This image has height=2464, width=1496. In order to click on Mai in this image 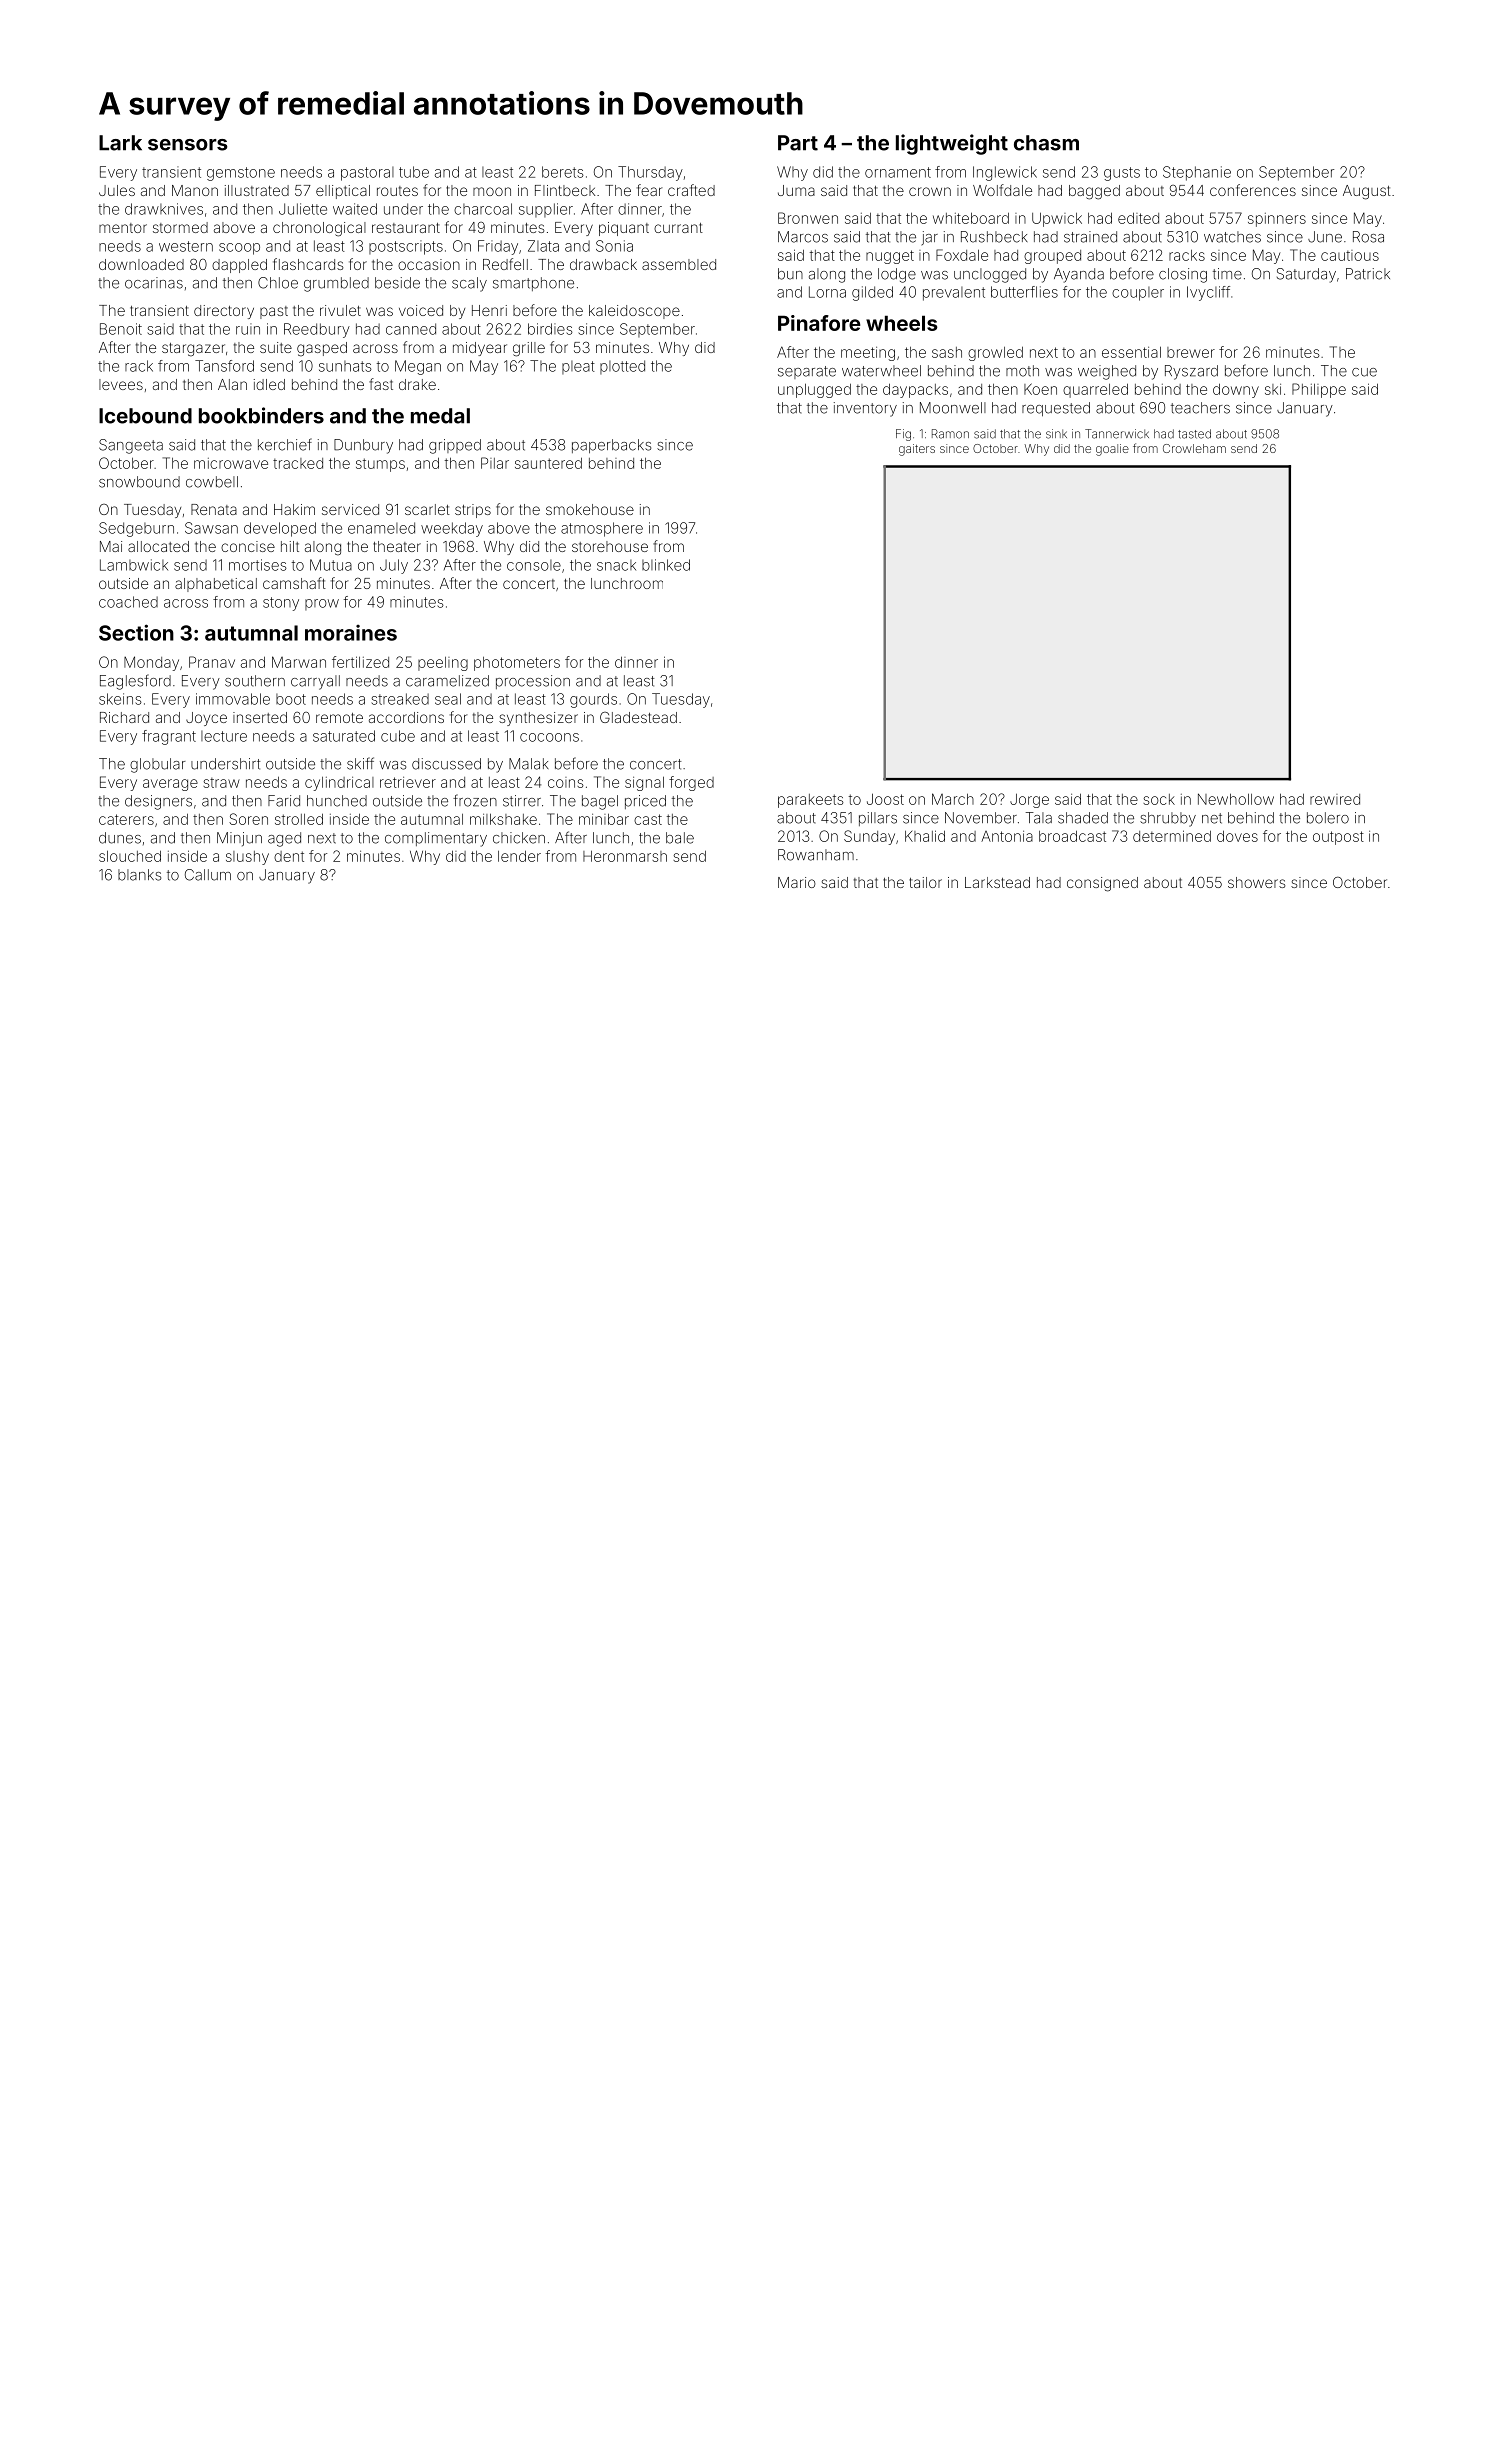, I will do `click(111, 546)`.
